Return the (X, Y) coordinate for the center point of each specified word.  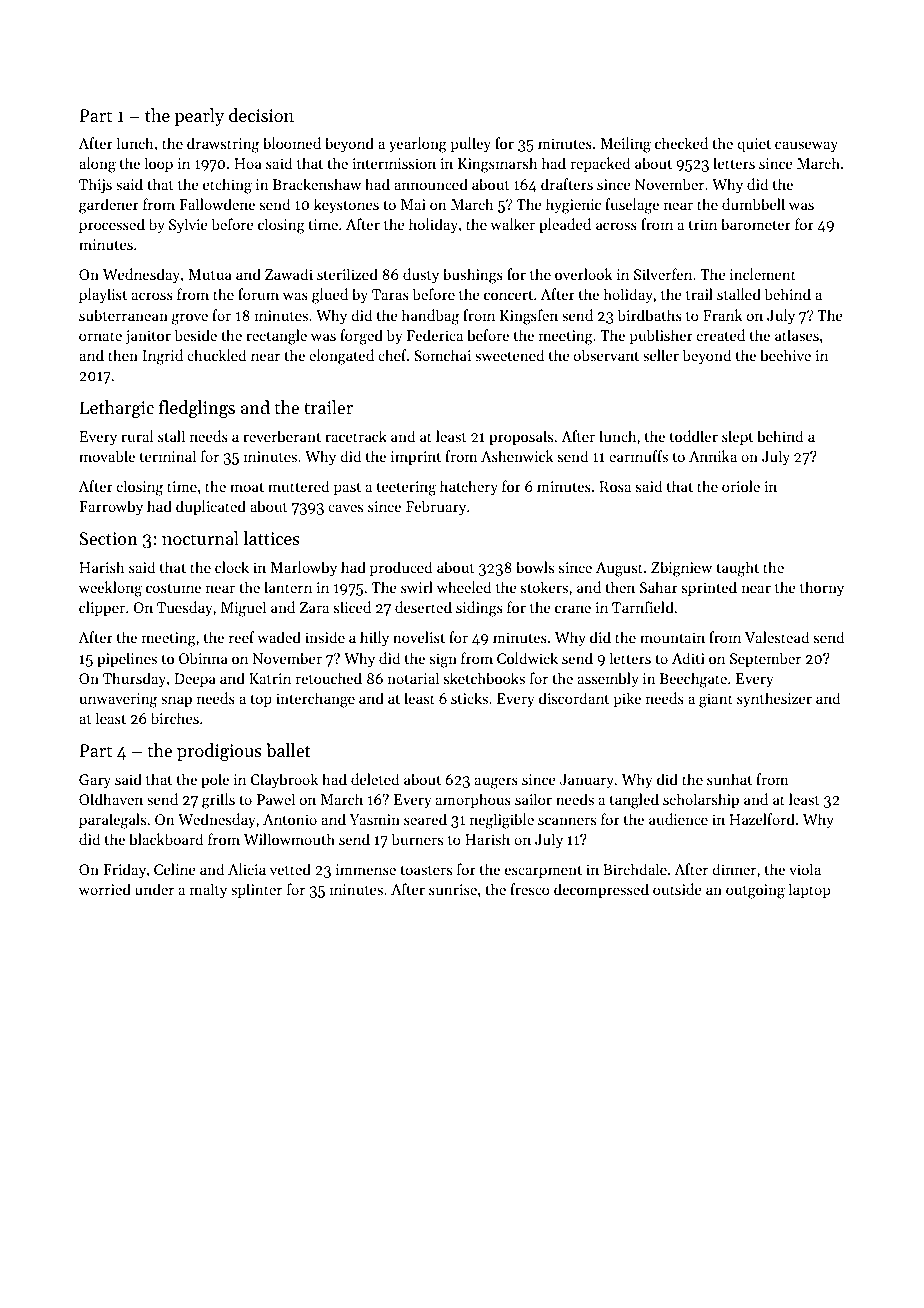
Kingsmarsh (497, 165)
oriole (741, 486)
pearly (199, 117)
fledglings (197, 409)
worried (105, 889)
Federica (435, 335)
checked (681, 143)
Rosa (615, 486)
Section (109, 538)
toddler (694, 436)
